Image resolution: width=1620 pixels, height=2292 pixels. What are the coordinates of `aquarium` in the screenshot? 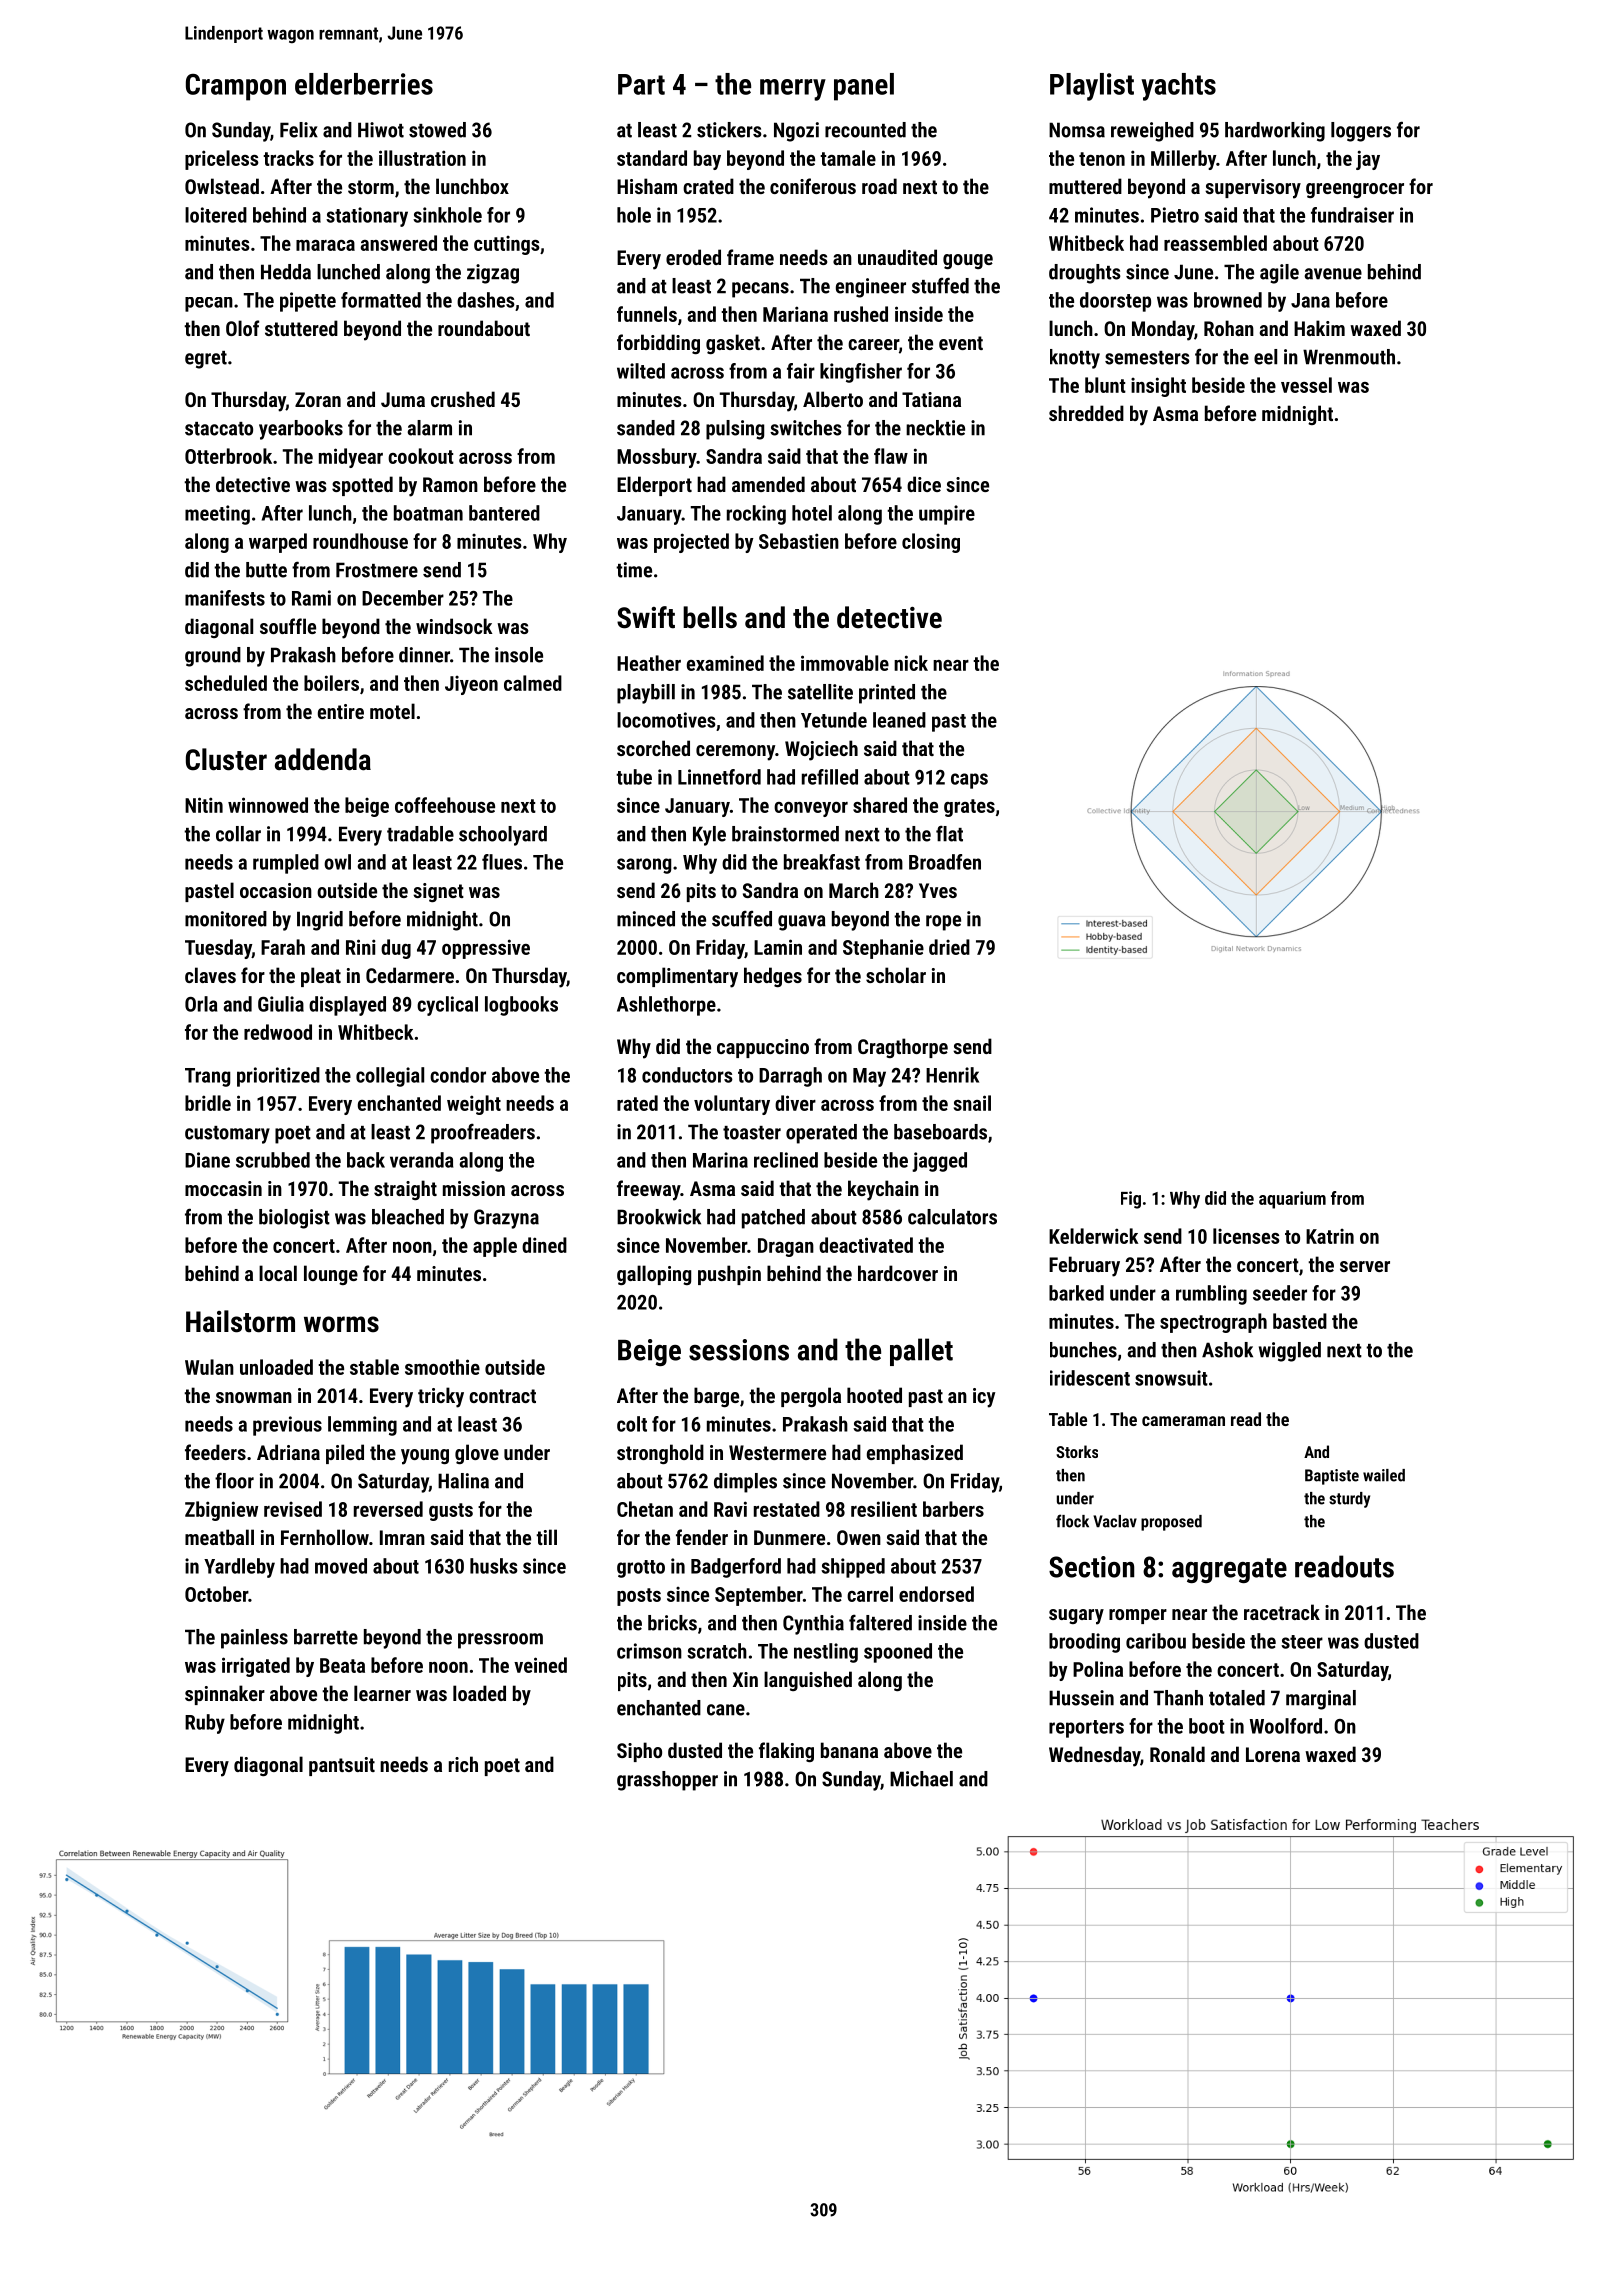 It's located at (1292, 1200).
